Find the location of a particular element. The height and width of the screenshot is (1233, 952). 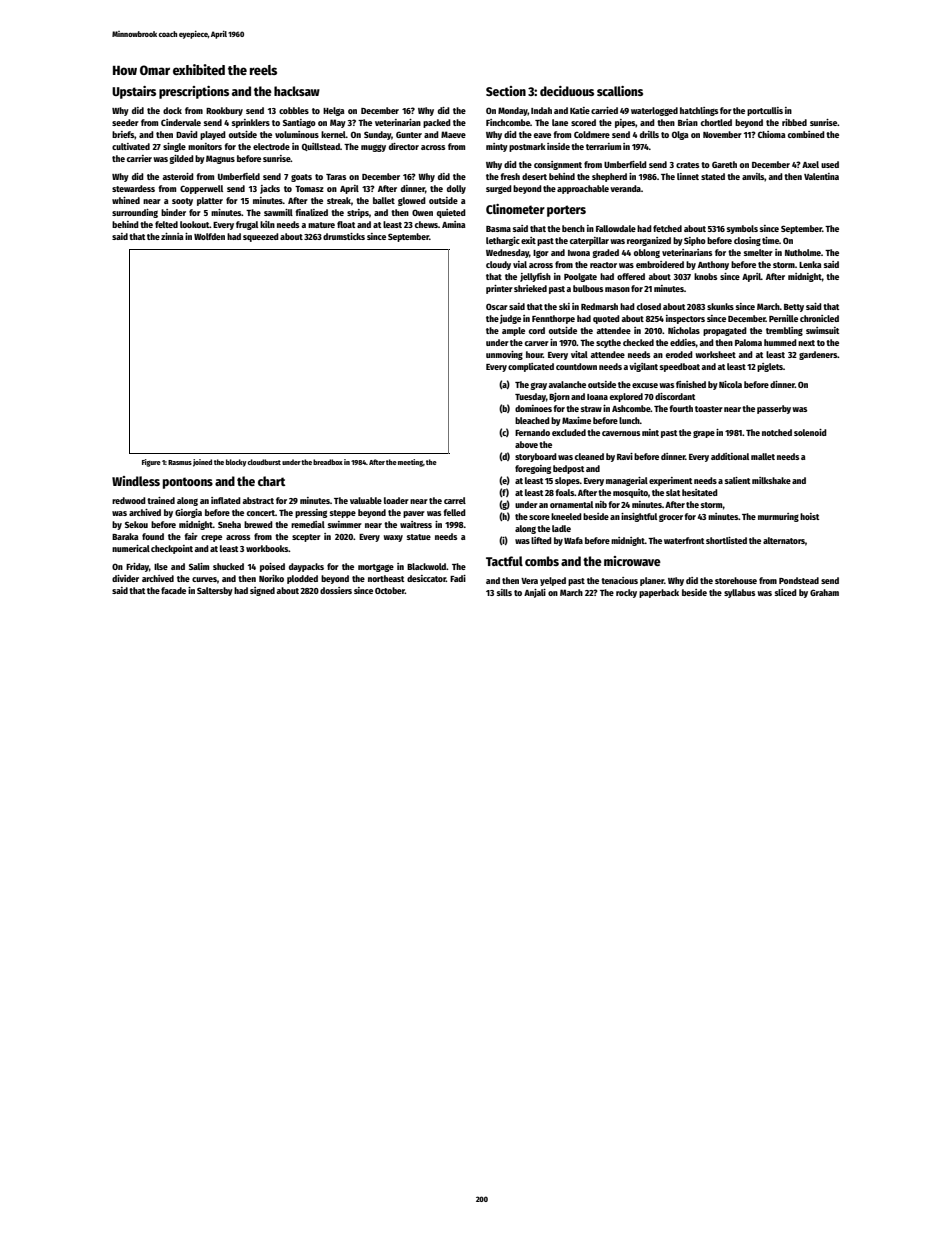

Valentina is located at coordinates (821, 176).
